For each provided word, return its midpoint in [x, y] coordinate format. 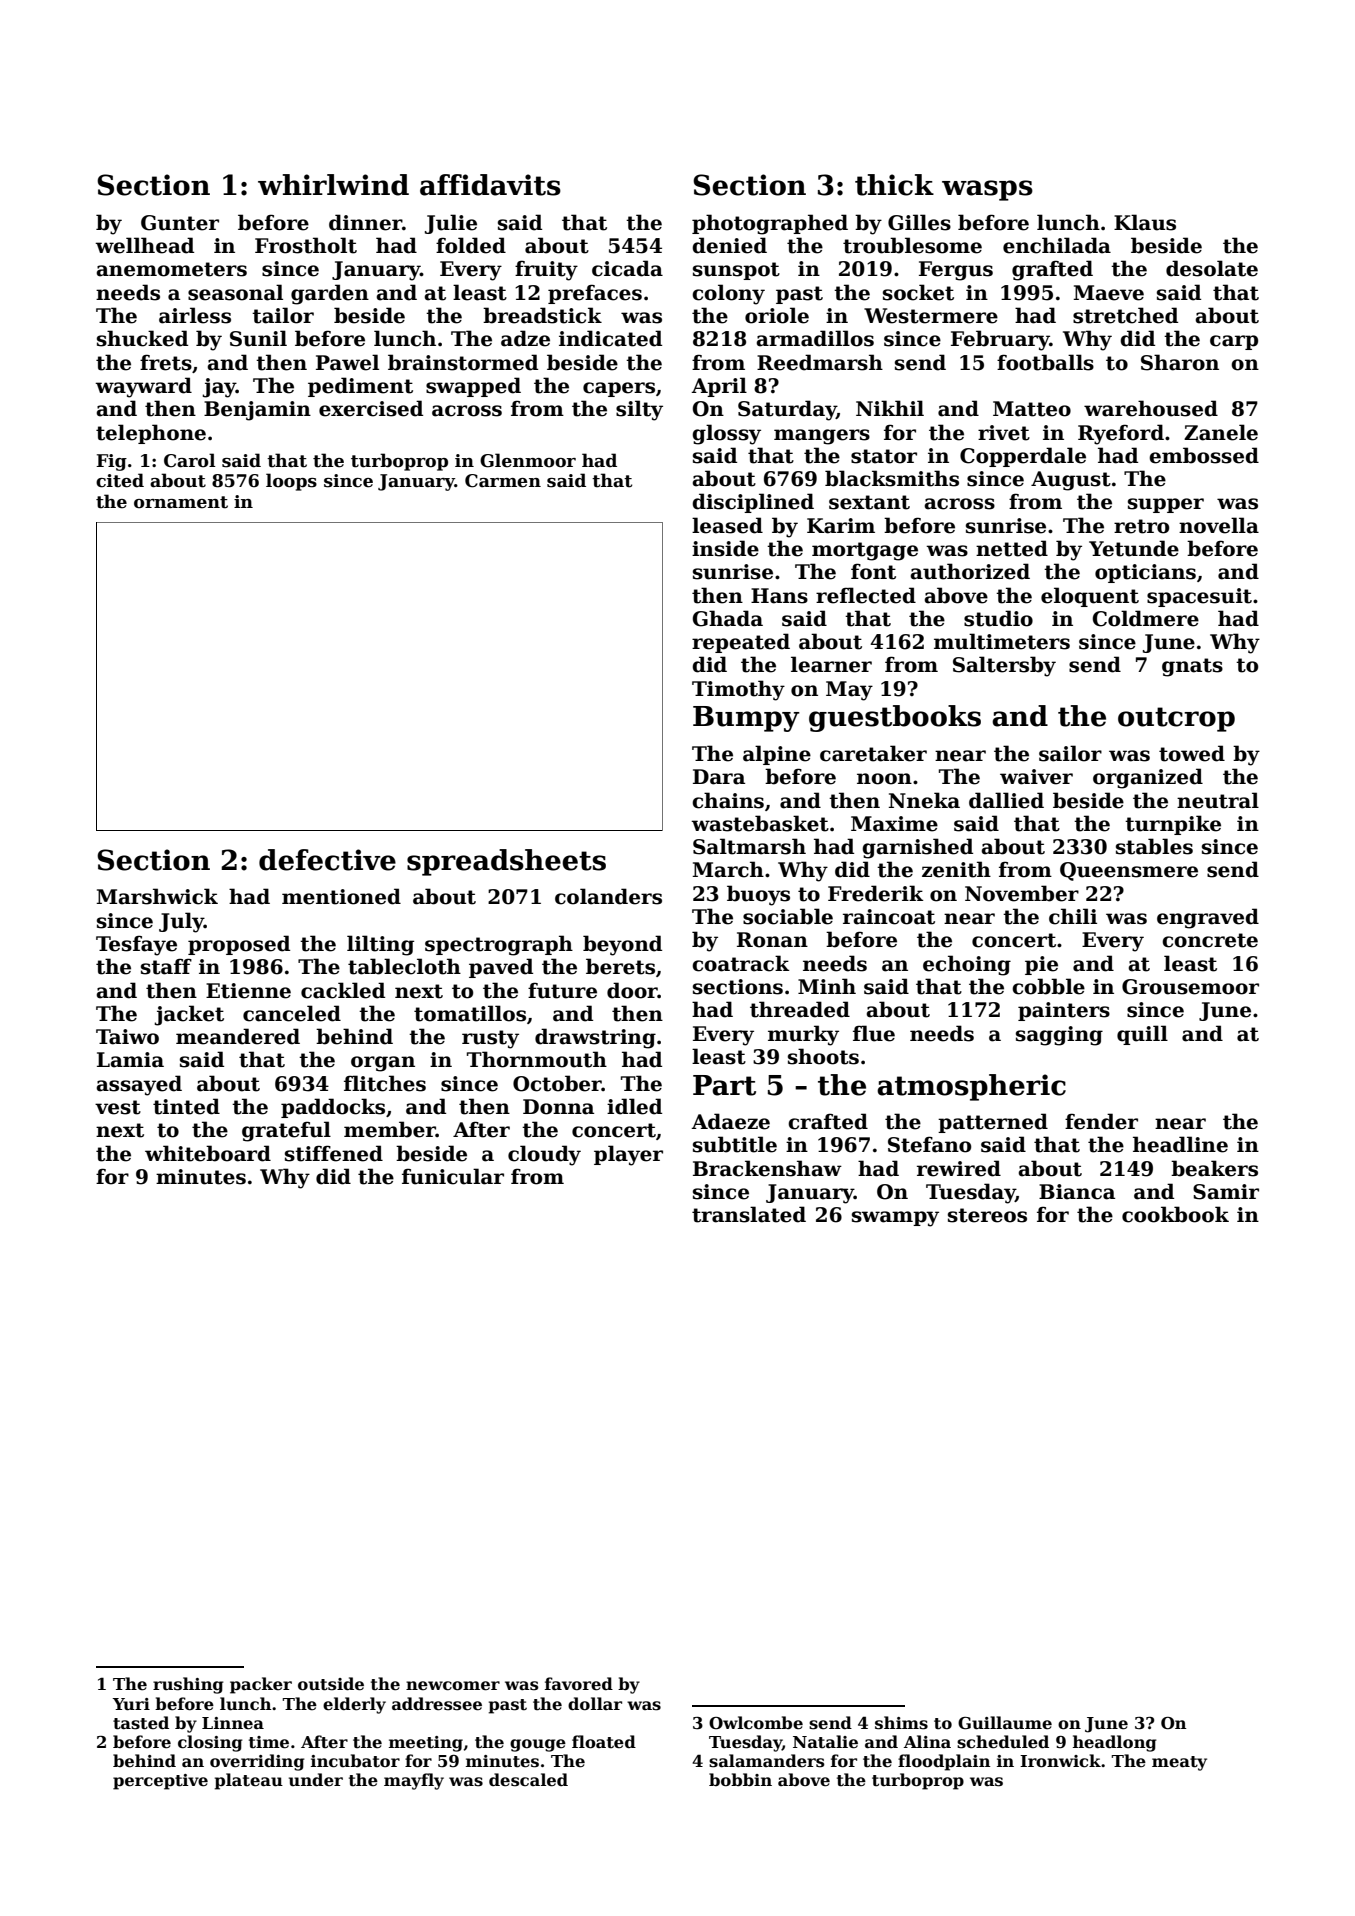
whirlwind [333, 185]
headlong [1115, 1743]
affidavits [490, 185]
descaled [528, 1780]
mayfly [414, 1781]
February [1000, 340]
